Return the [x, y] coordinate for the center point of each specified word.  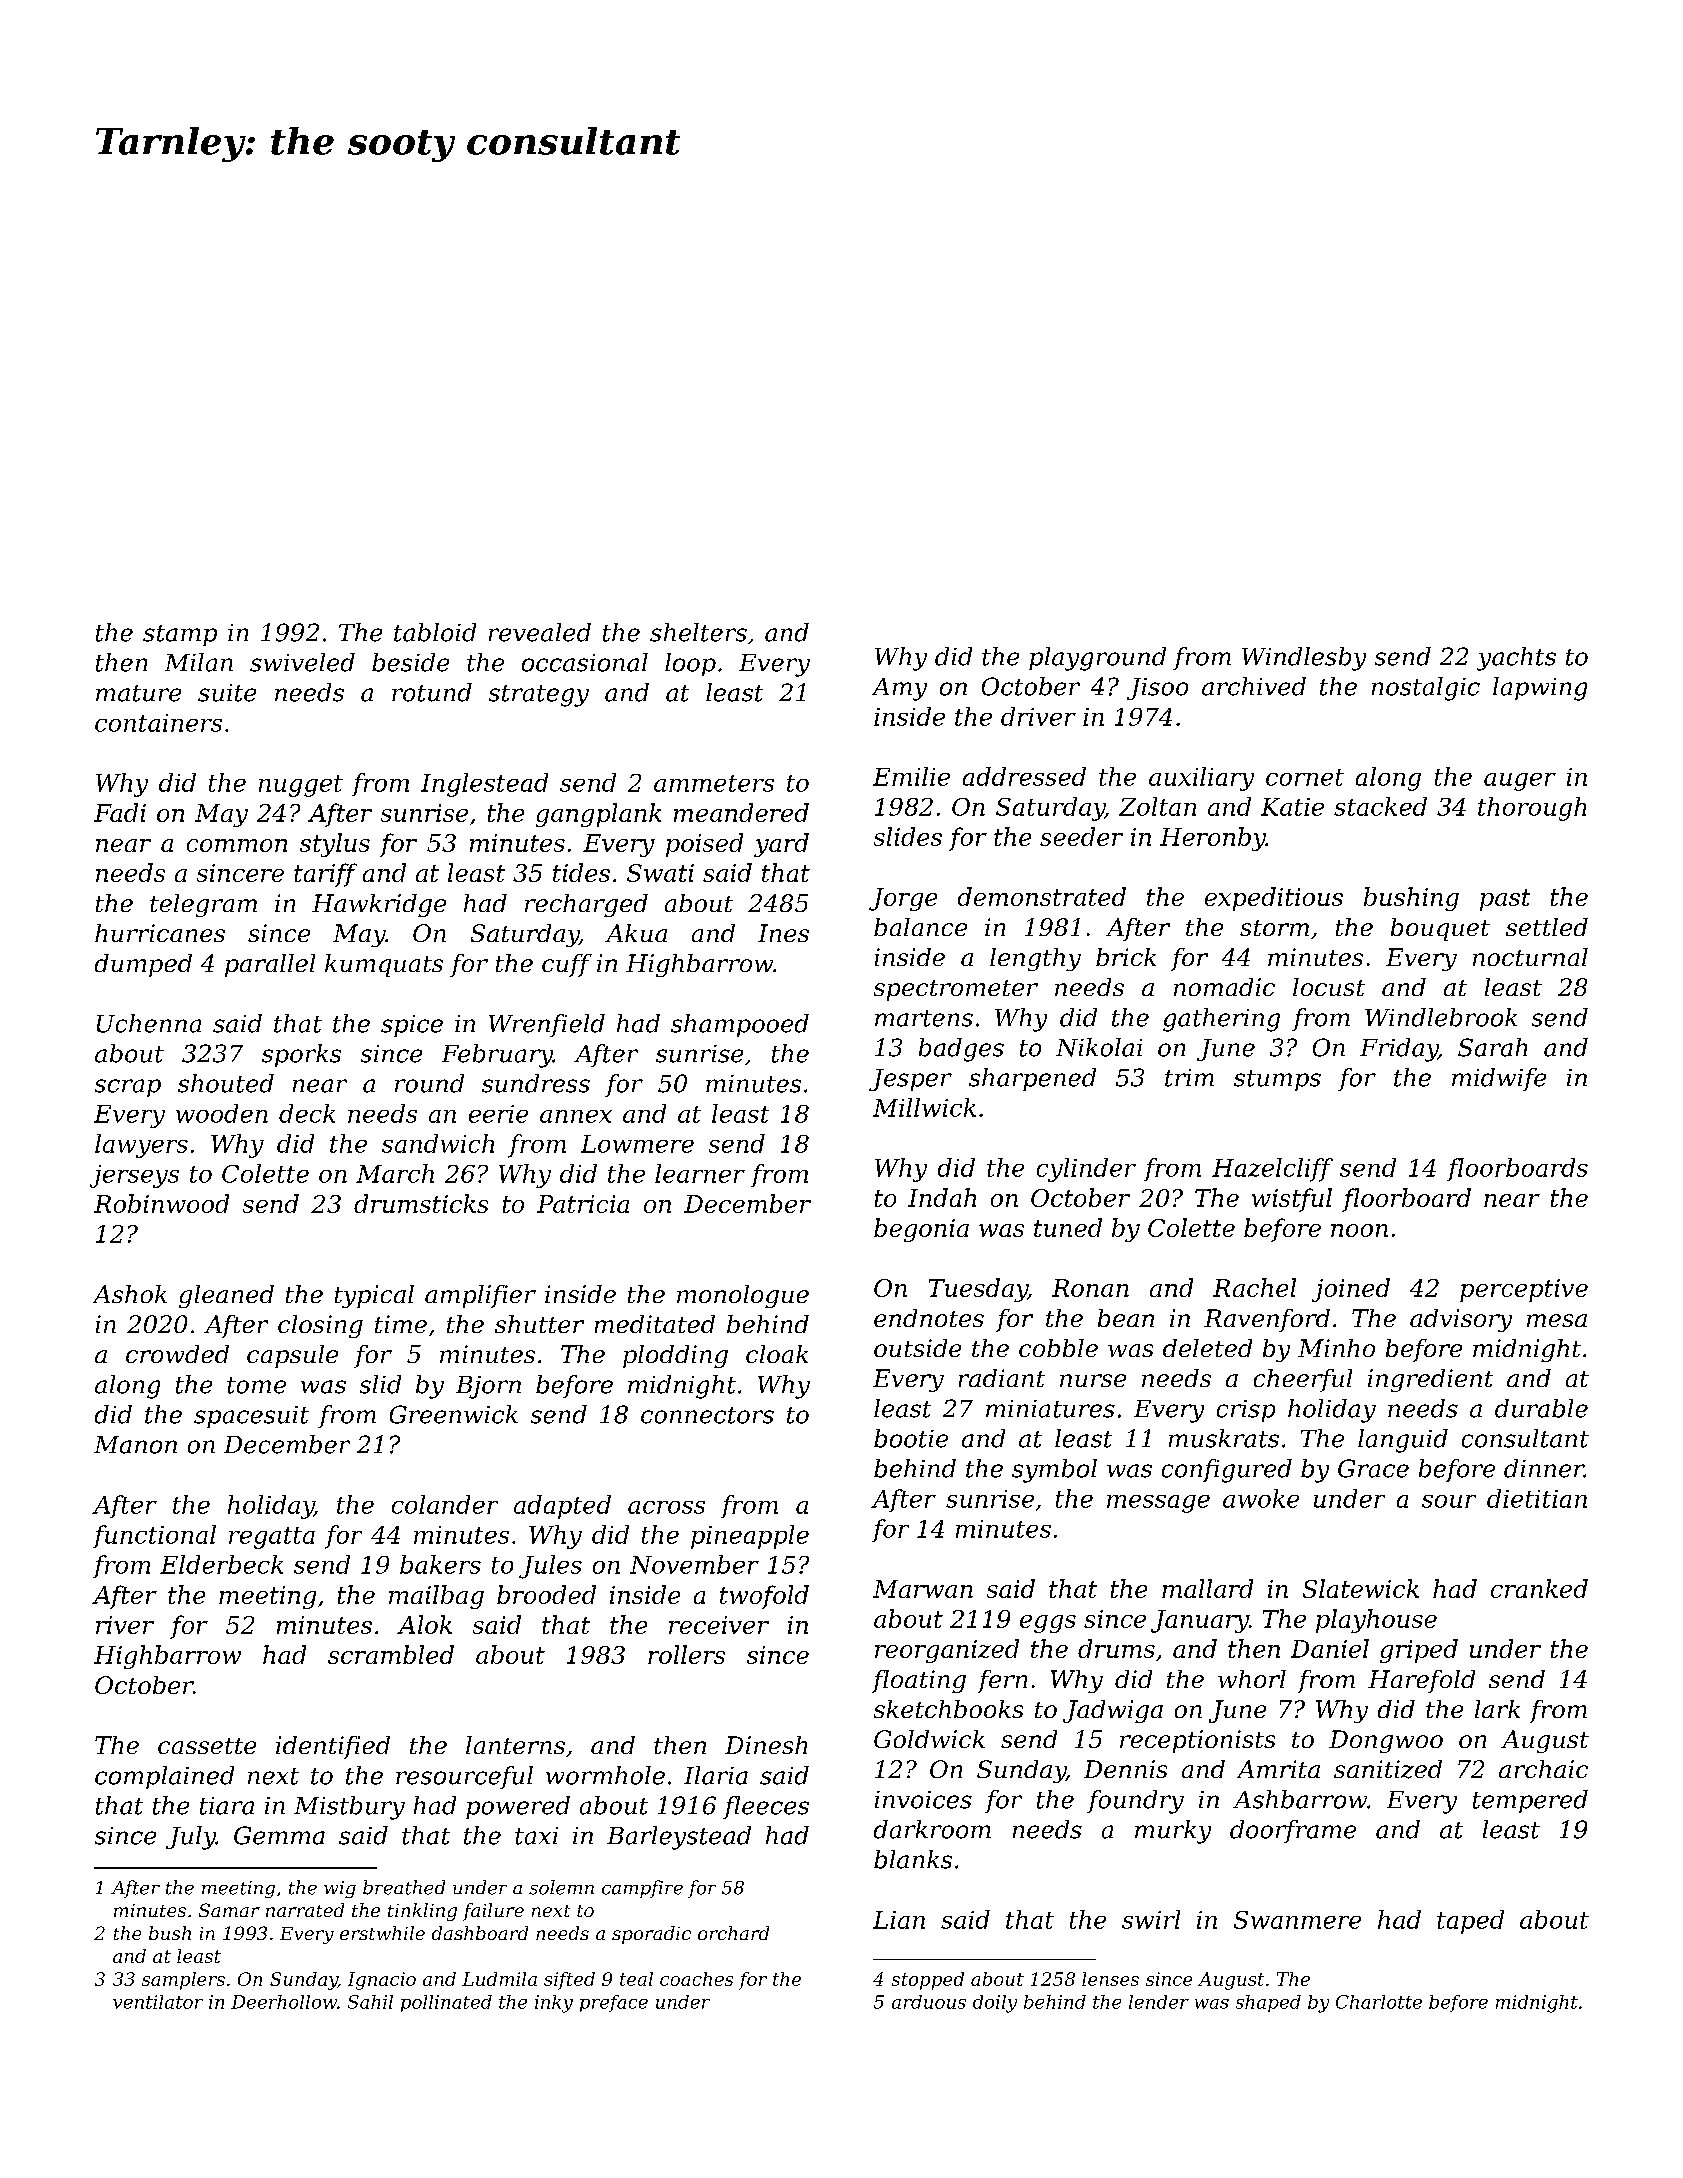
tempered [1530, 1801]
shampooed [740, 1025]
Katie [1292, 807]
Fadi [120, 812]
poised [704, 845]
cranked [1539, 1588]
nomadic [1224, 987]
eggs [1048, 1624]
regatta [272, 1538]
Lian [899, 1920]
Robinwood [161, 1203]
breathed [404, 1887]
